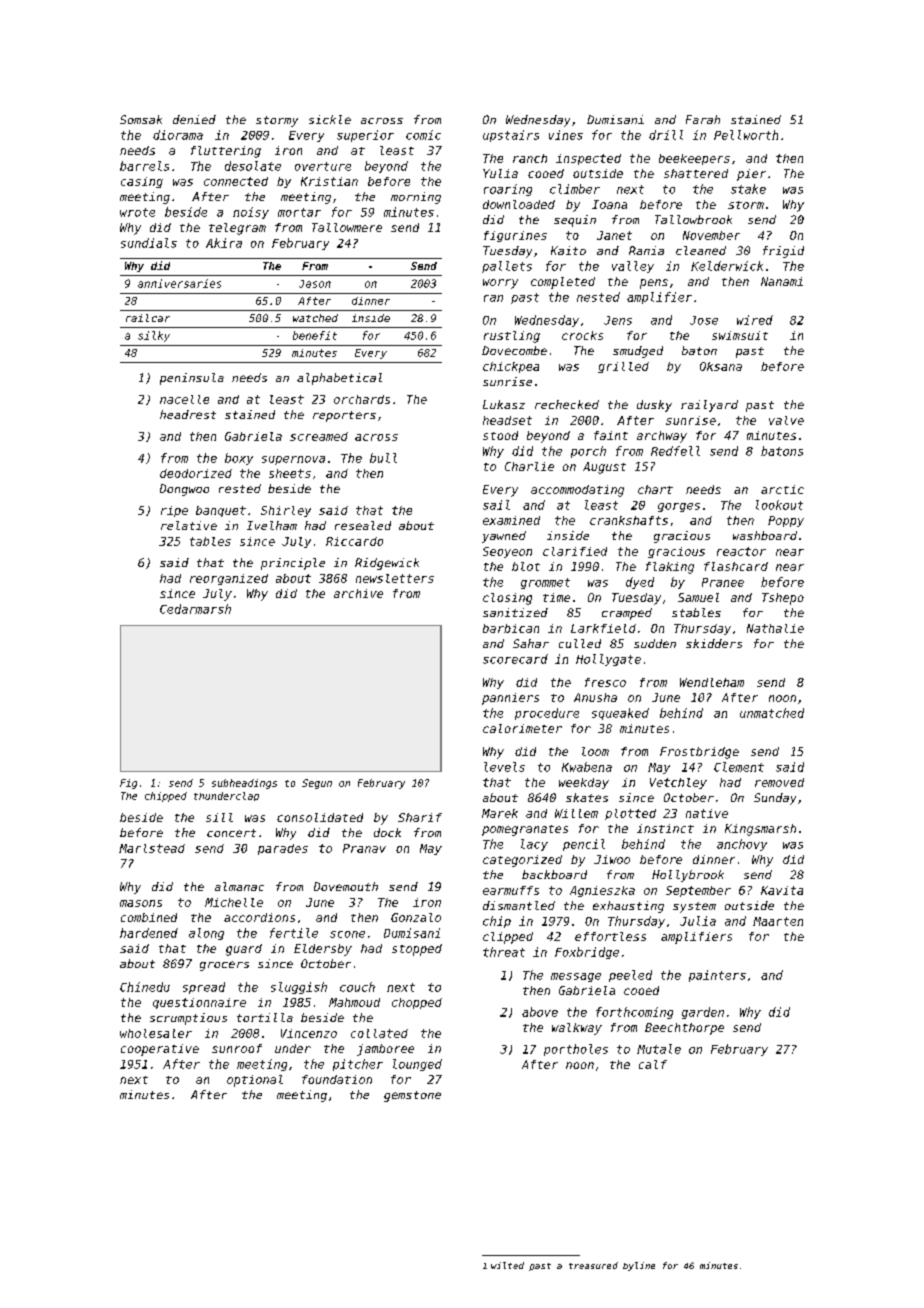  What do you see at coordinates (508, 938) in the document?
I see `clipped` at bounding box center [508, 938].
